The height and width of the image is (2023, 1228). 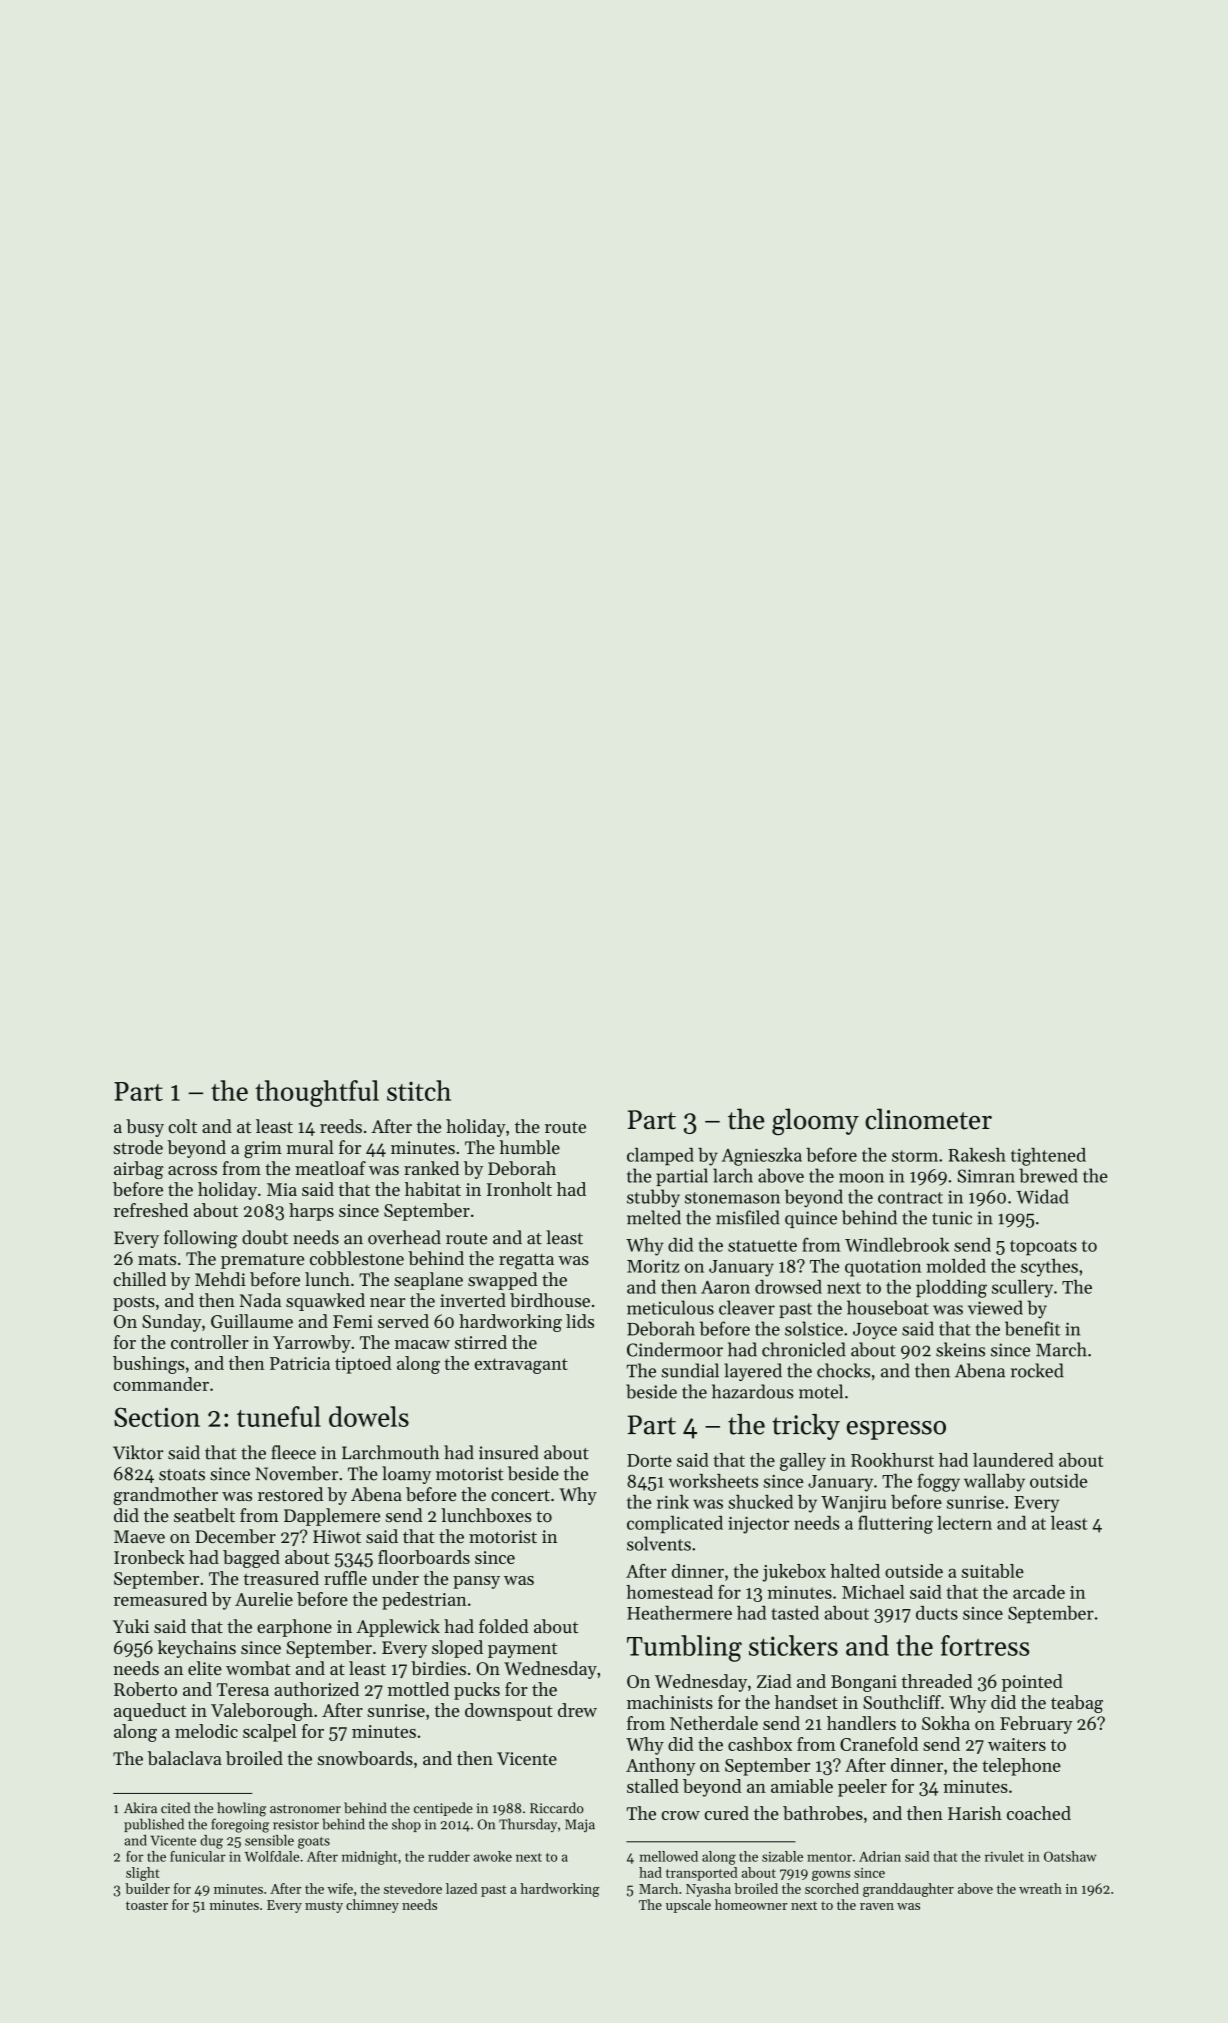 What do you see at coordinates (519, 1189) in the image?
I see `Ironholt` at bounding box center [519, 1189].
